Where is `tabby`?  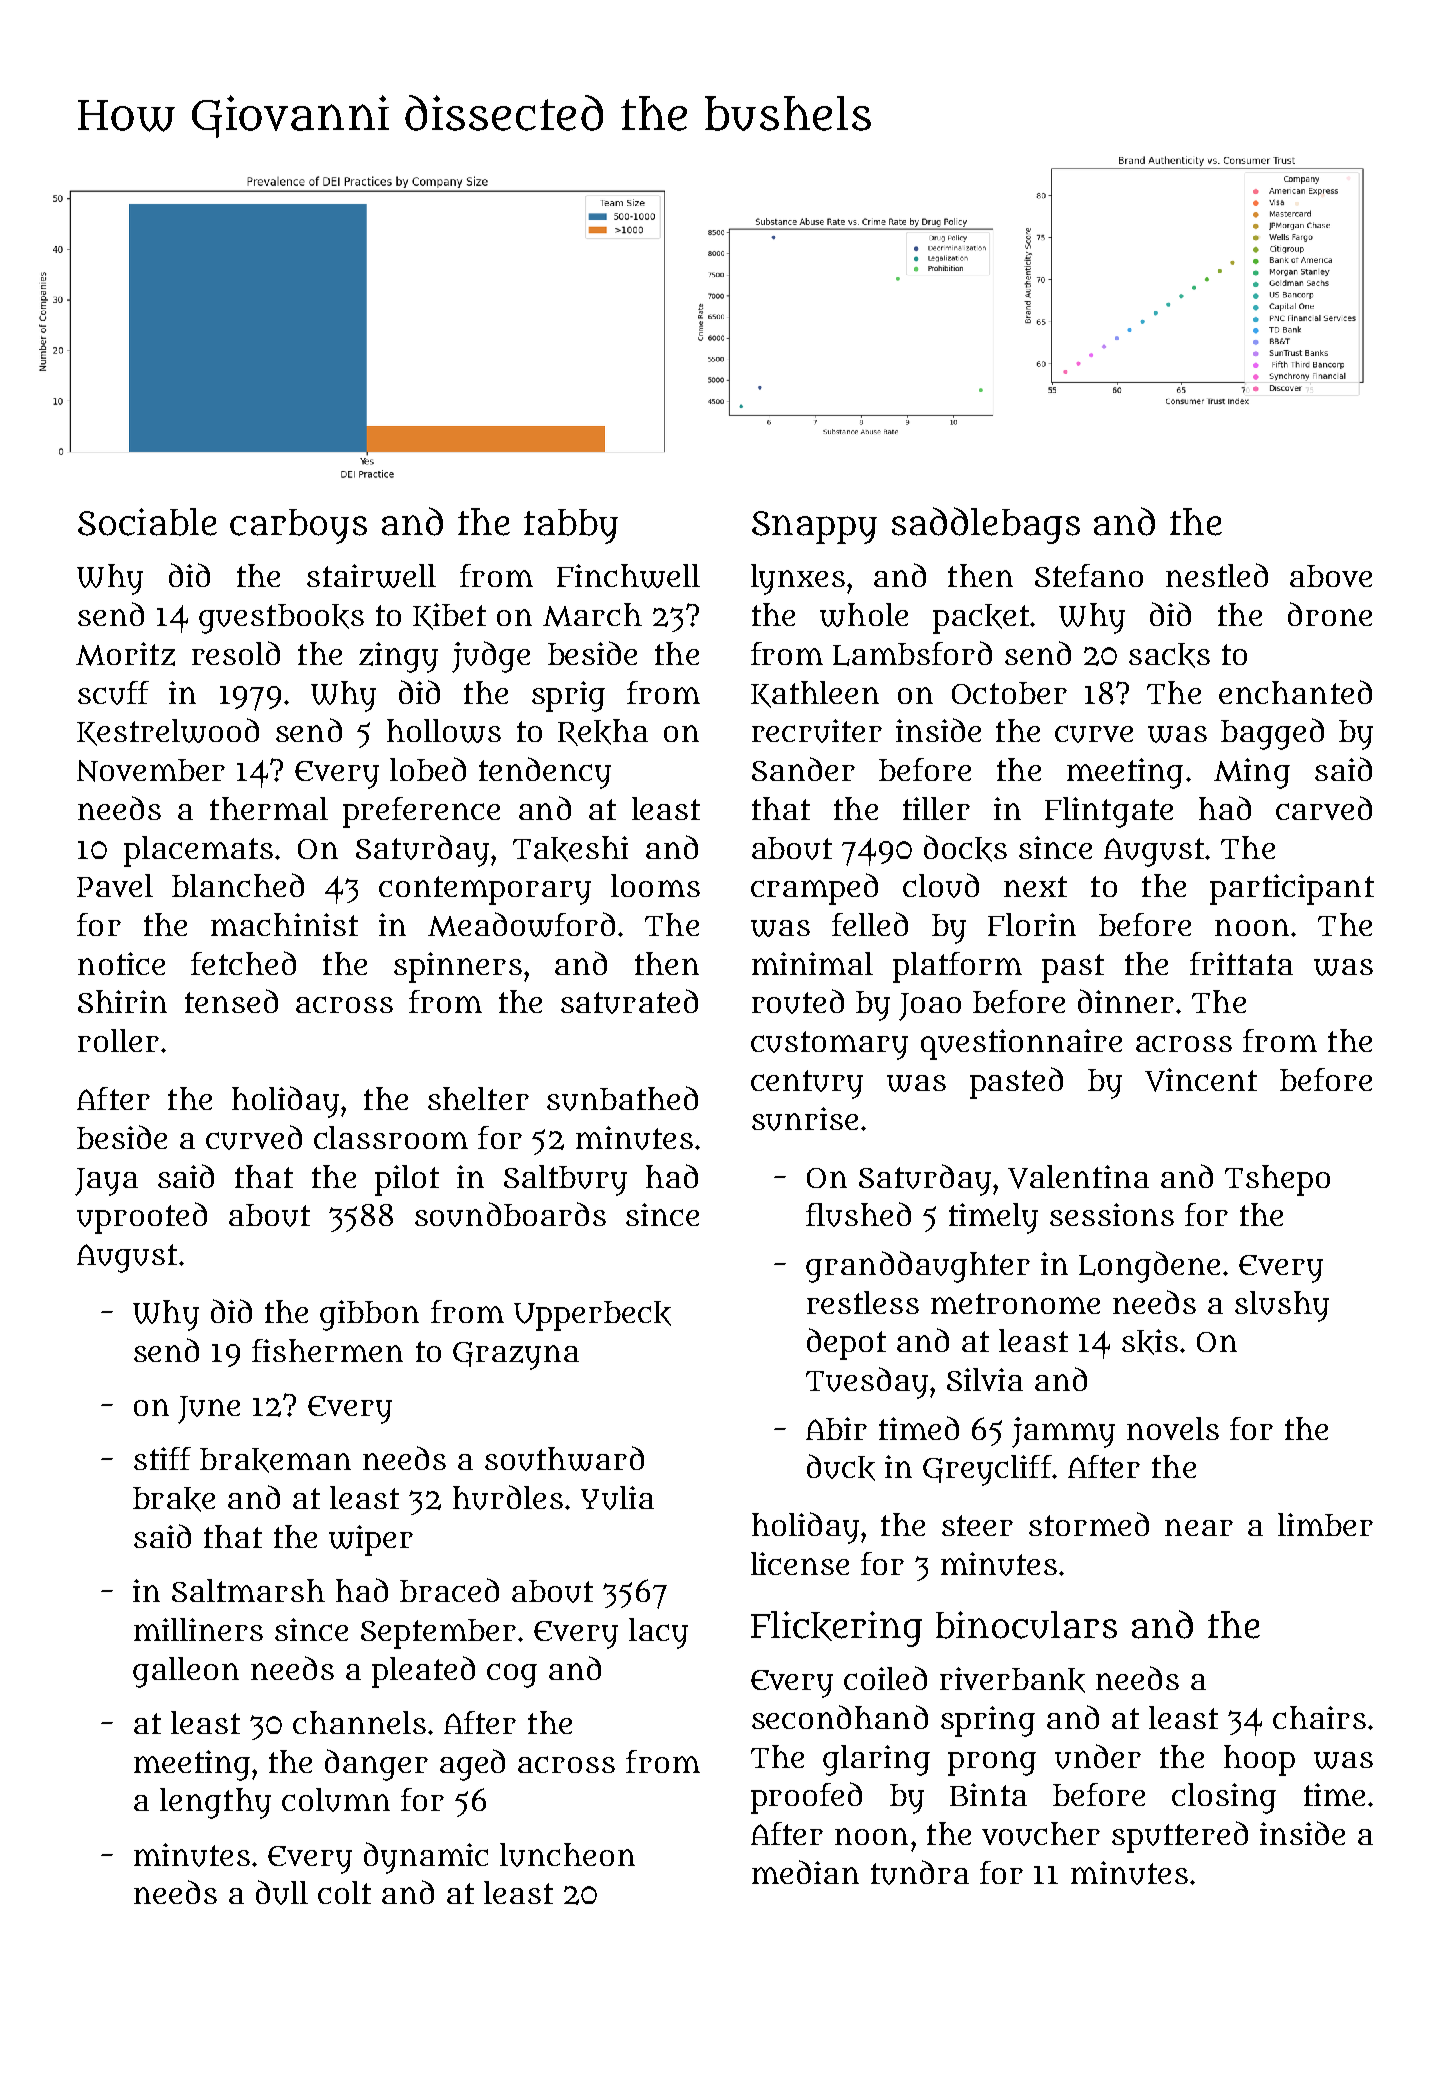
tabby is located at coordinates (571, 526).
